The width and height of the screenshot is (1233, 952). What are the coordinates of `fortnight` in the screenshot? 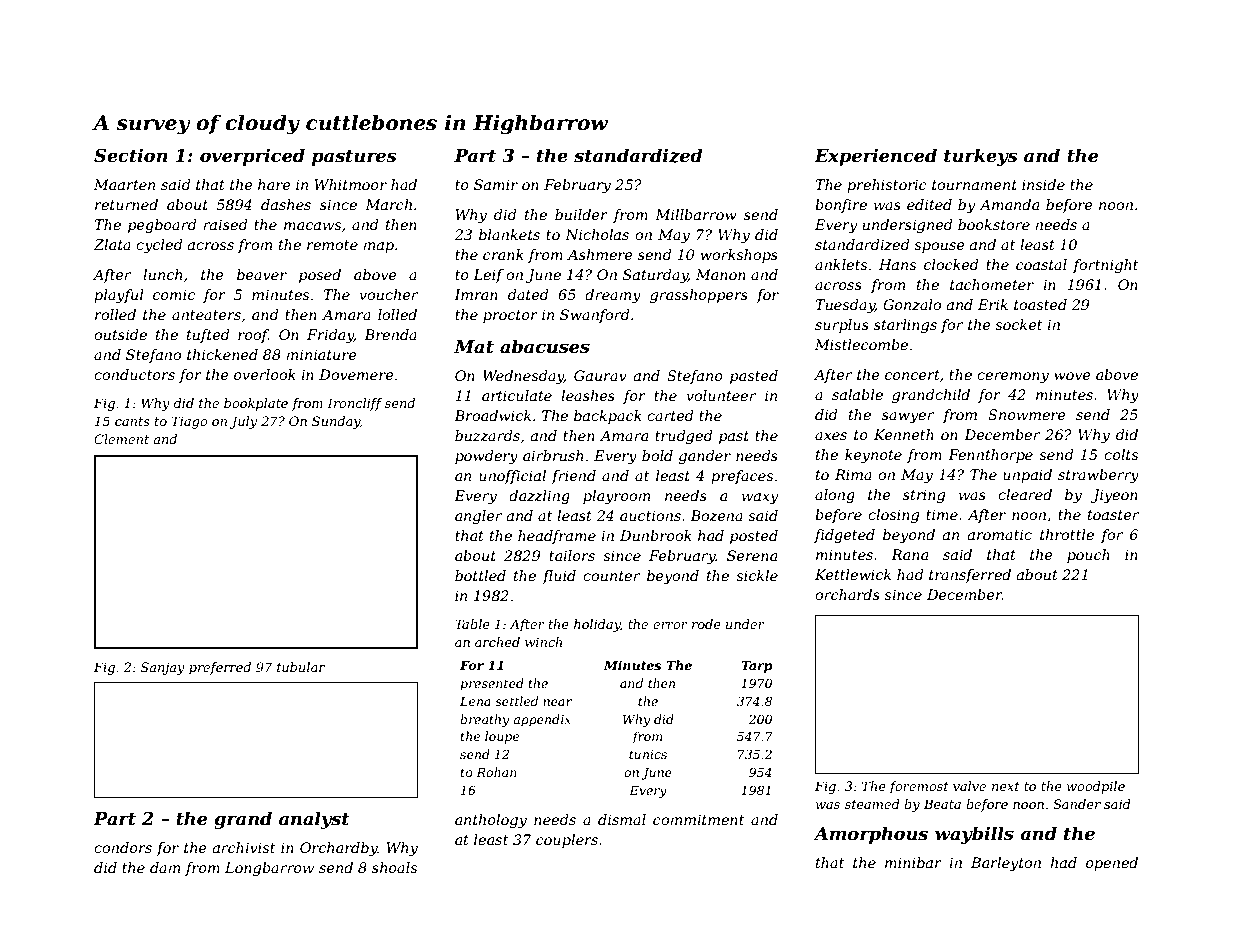 It's located at (1105, 266).
